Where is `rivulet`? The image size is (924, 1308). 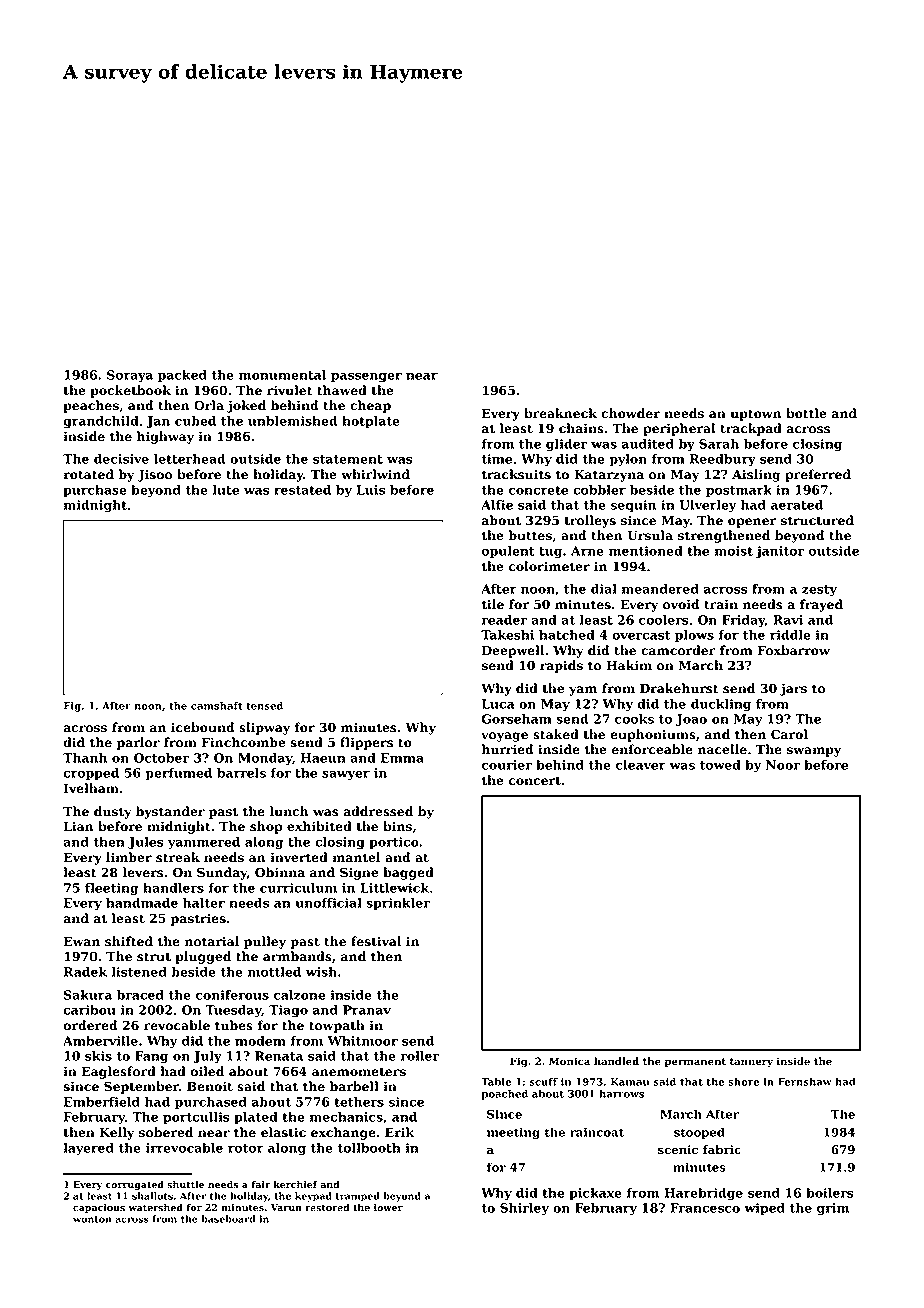 rivulet is located at coordinates (290, 390).
